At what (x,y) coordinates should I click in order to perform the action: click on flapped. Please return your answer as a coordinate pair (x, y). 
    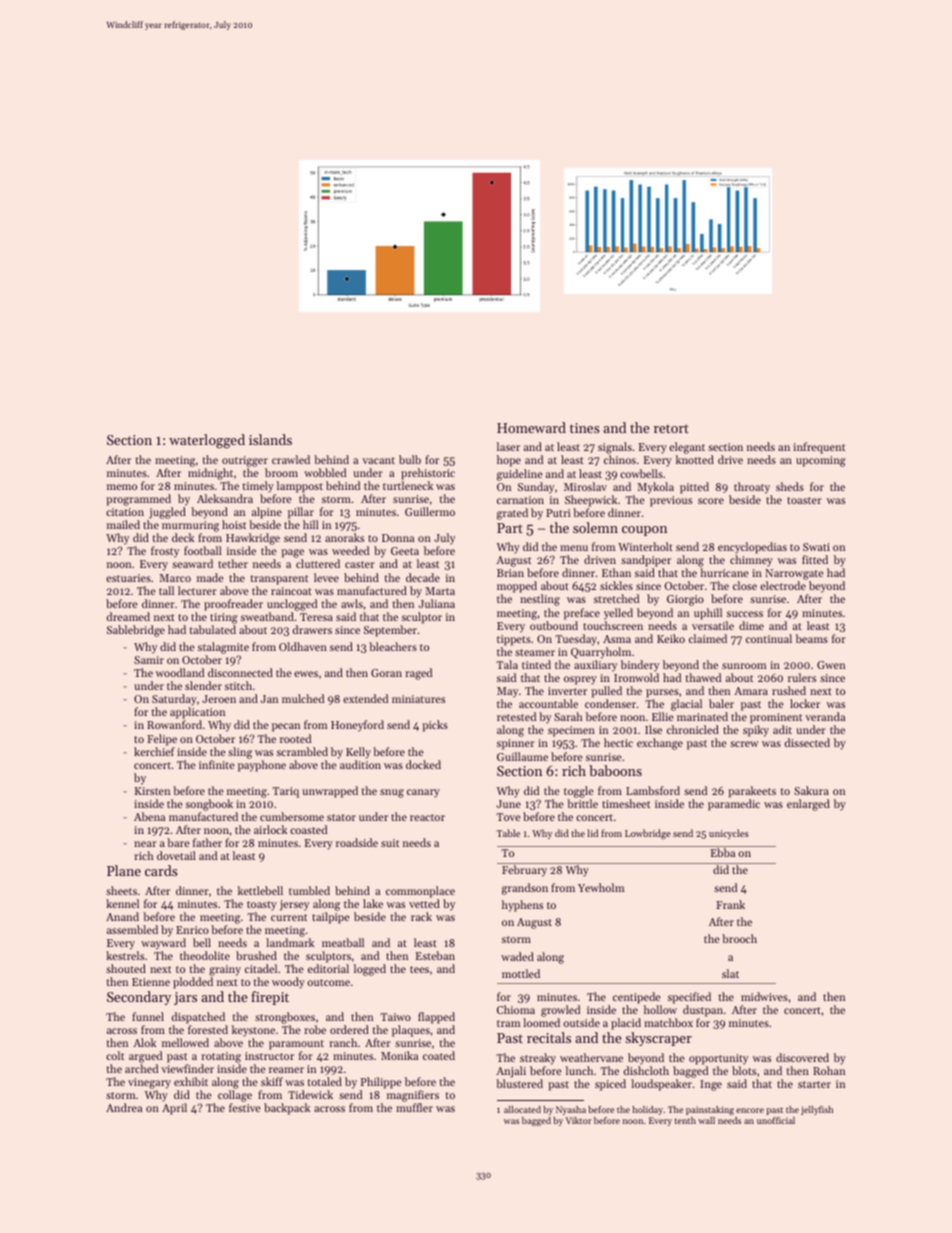
    Looking at the image, I should click on (436, 1018).
